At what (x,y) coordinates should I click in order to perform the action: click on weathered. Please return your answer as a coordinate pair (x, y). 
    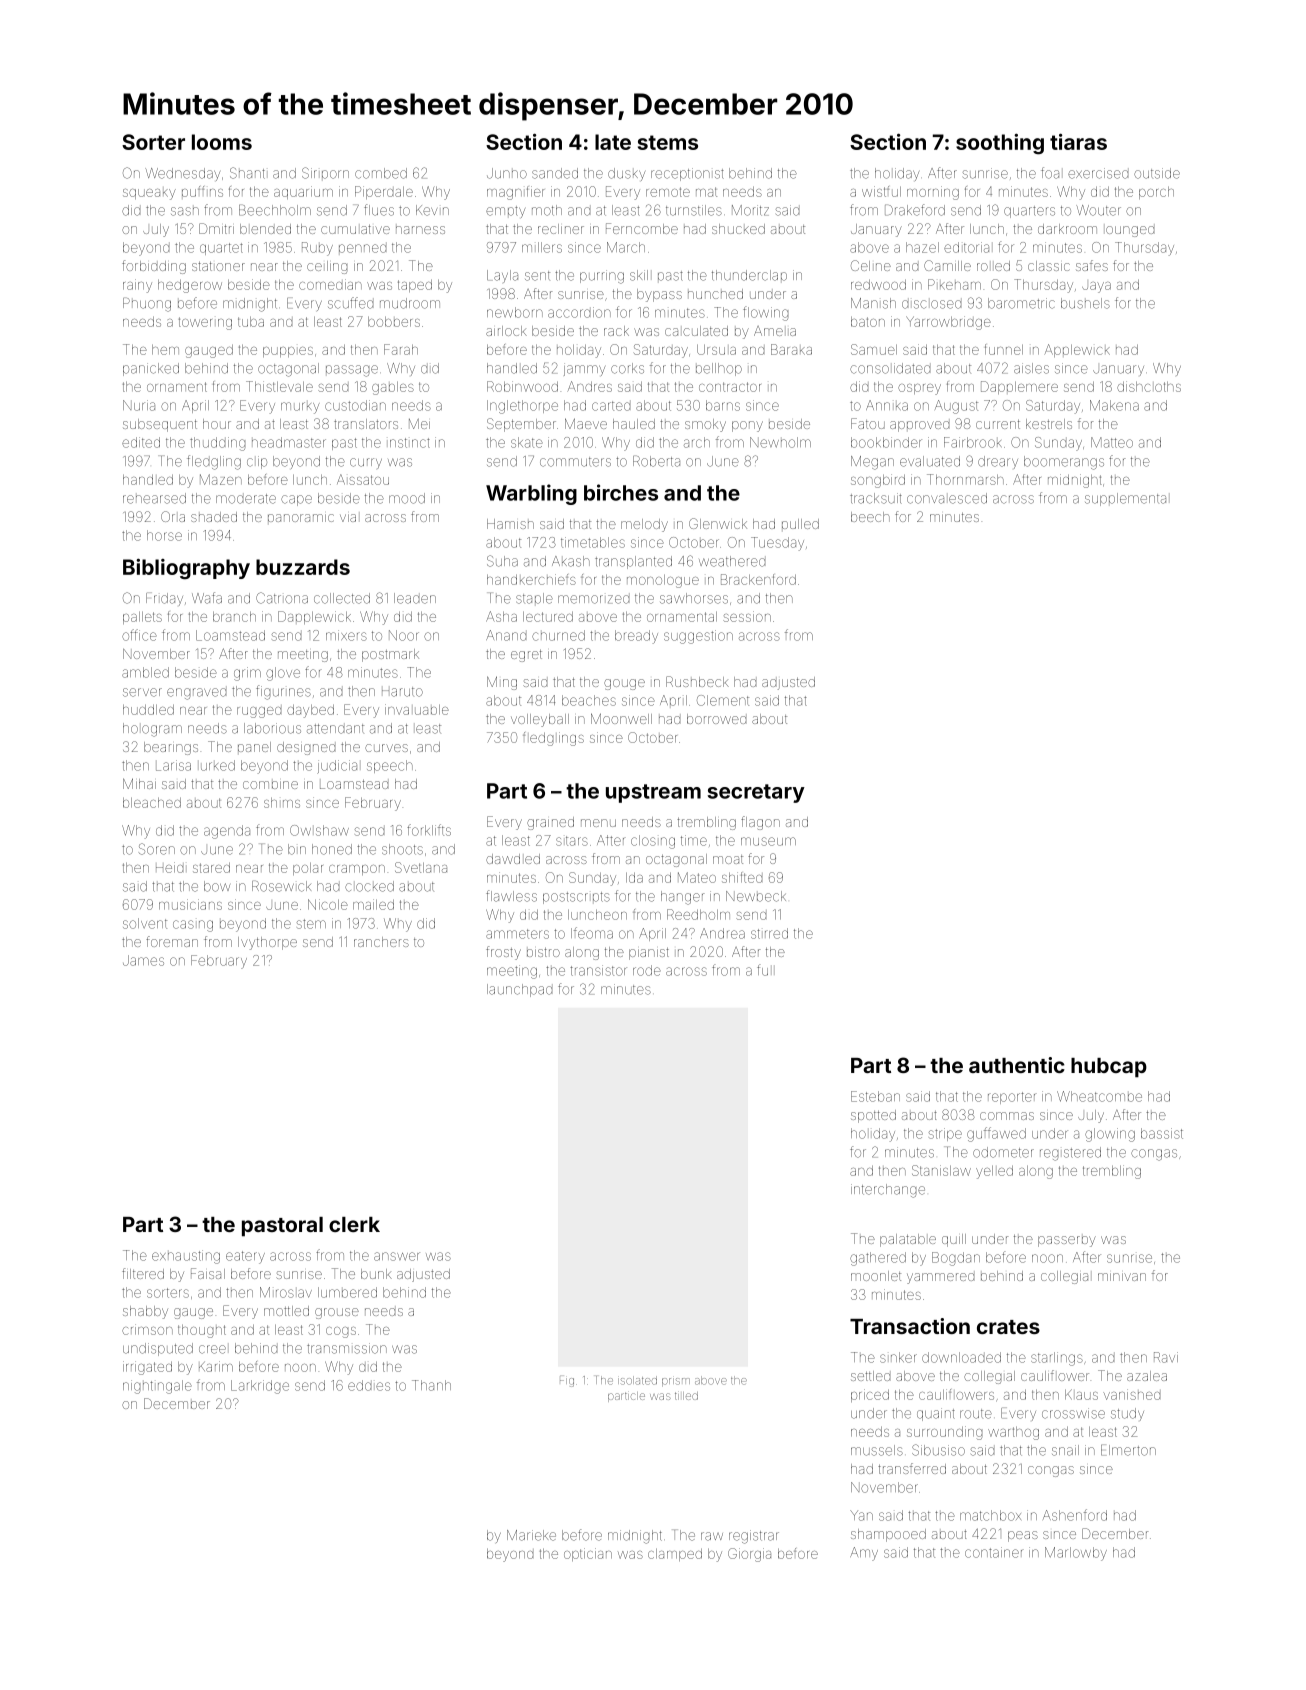
    Looking at the image, I should click on (732, 561).
